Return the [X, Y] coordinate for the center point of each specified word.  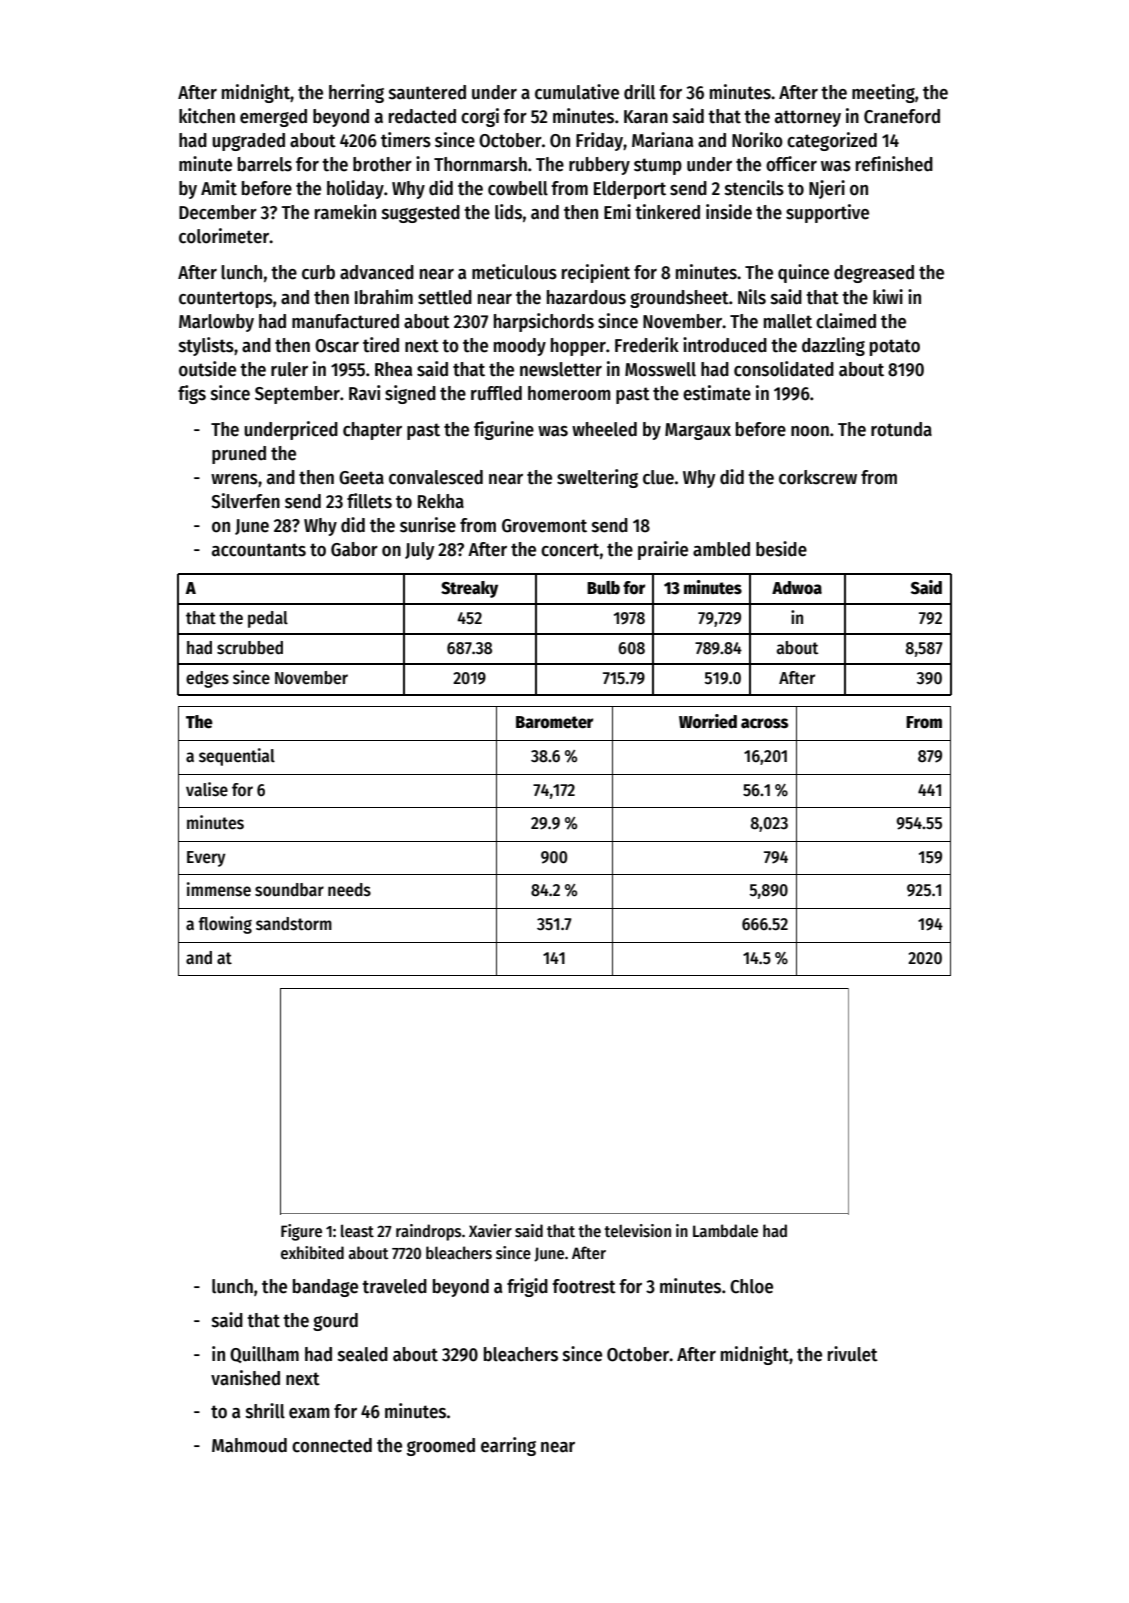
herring [356, 93]
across [764, 723]
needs [349, 890]
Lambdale [725, 1230]
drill [639, 92]
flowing [225, 925]
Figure [301, 1232]
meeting [883, 93]
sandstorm [294, 924]
